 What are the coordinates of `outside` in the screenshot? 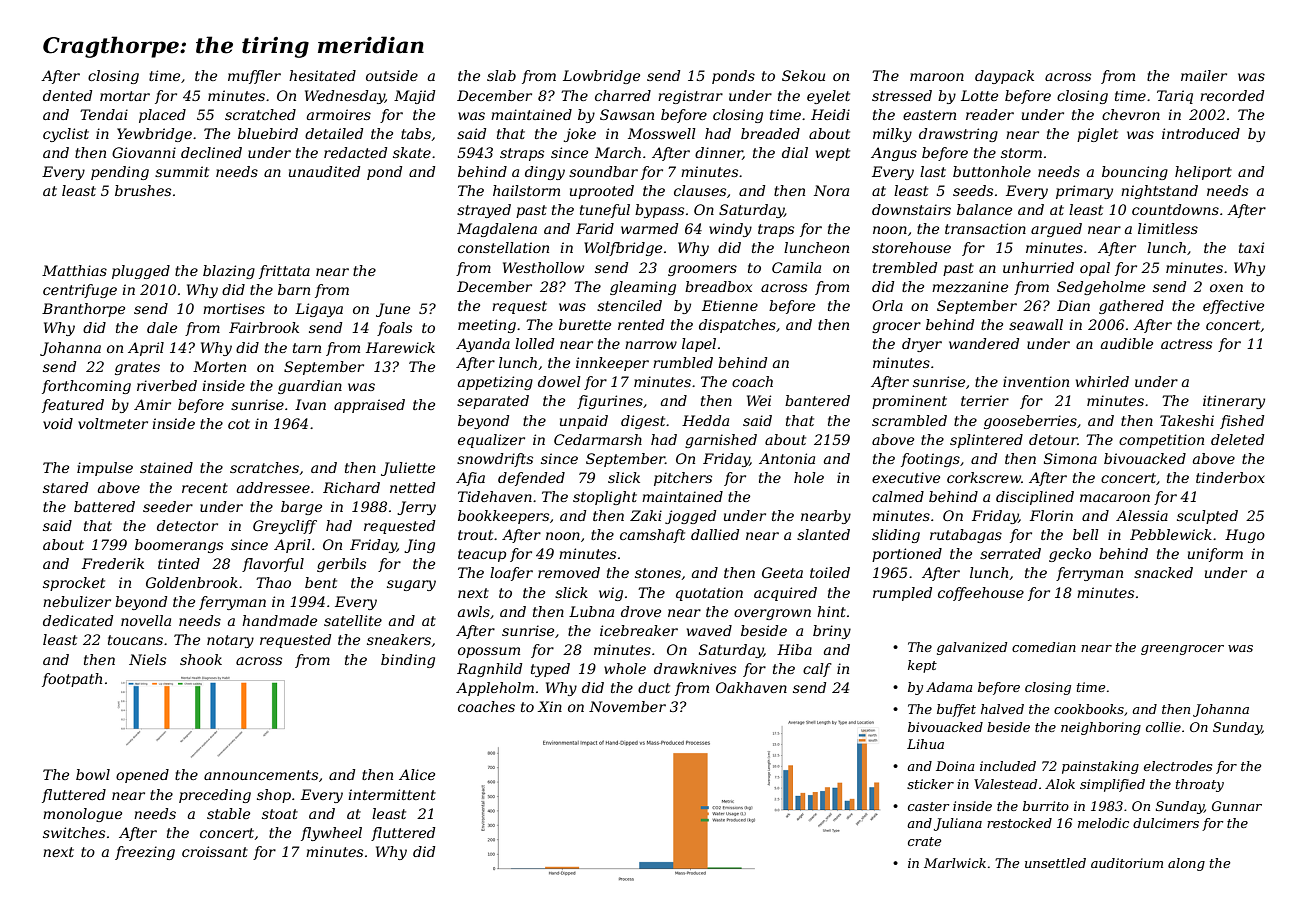 It's located at (392, 75).
